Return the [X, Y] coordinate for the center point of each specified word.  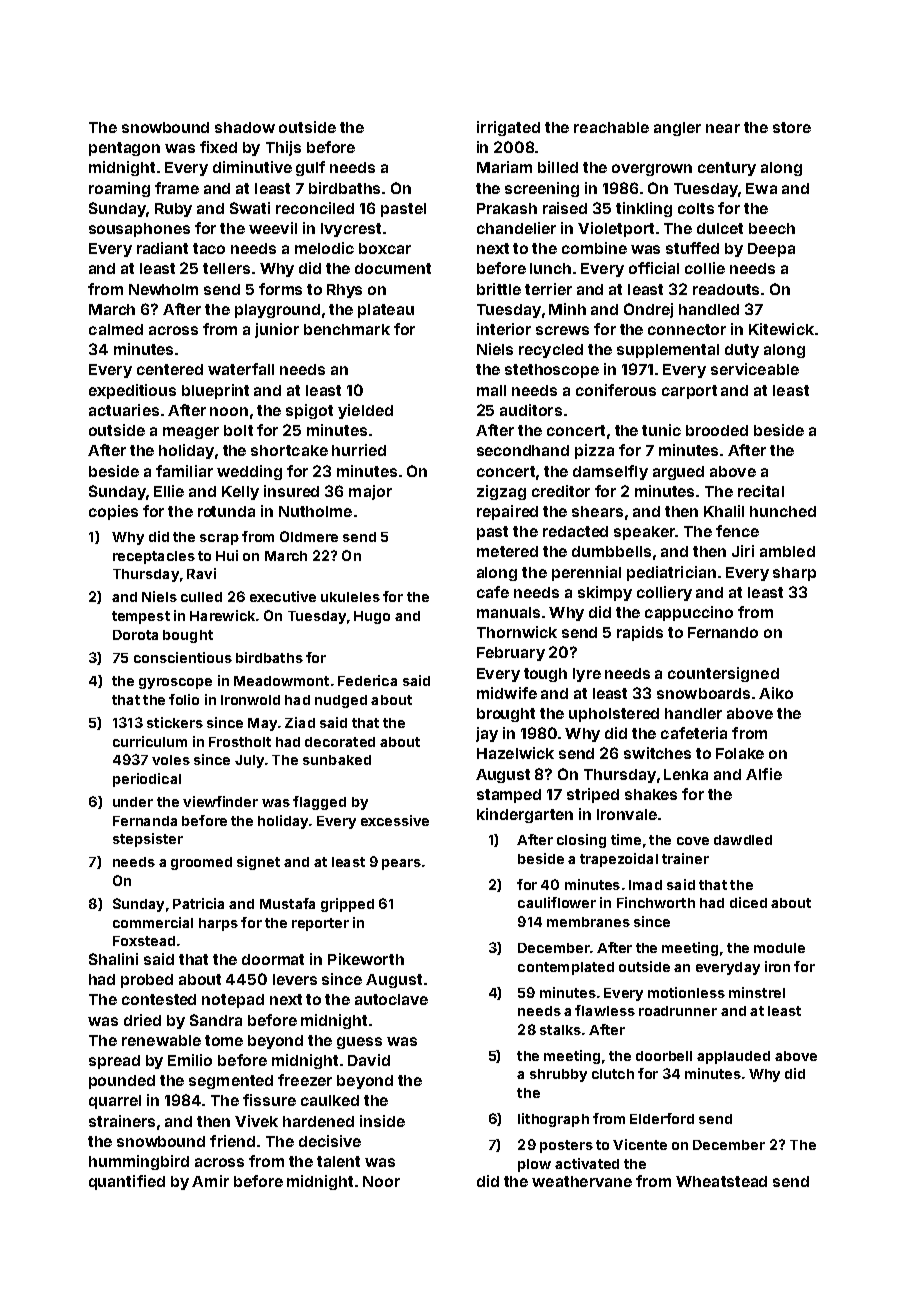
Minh [567, 309]
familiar [184, 471]
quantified [127, 1182]
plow [534, 1165]
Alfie [764, 774]
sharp [794, 574]
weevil [273, 228]
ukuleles [350, 597]
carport [689, 392]
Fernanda [145, 821]
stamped [509, 796]
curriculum [150, 741]
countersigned [723, 674]
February [511, 654]
